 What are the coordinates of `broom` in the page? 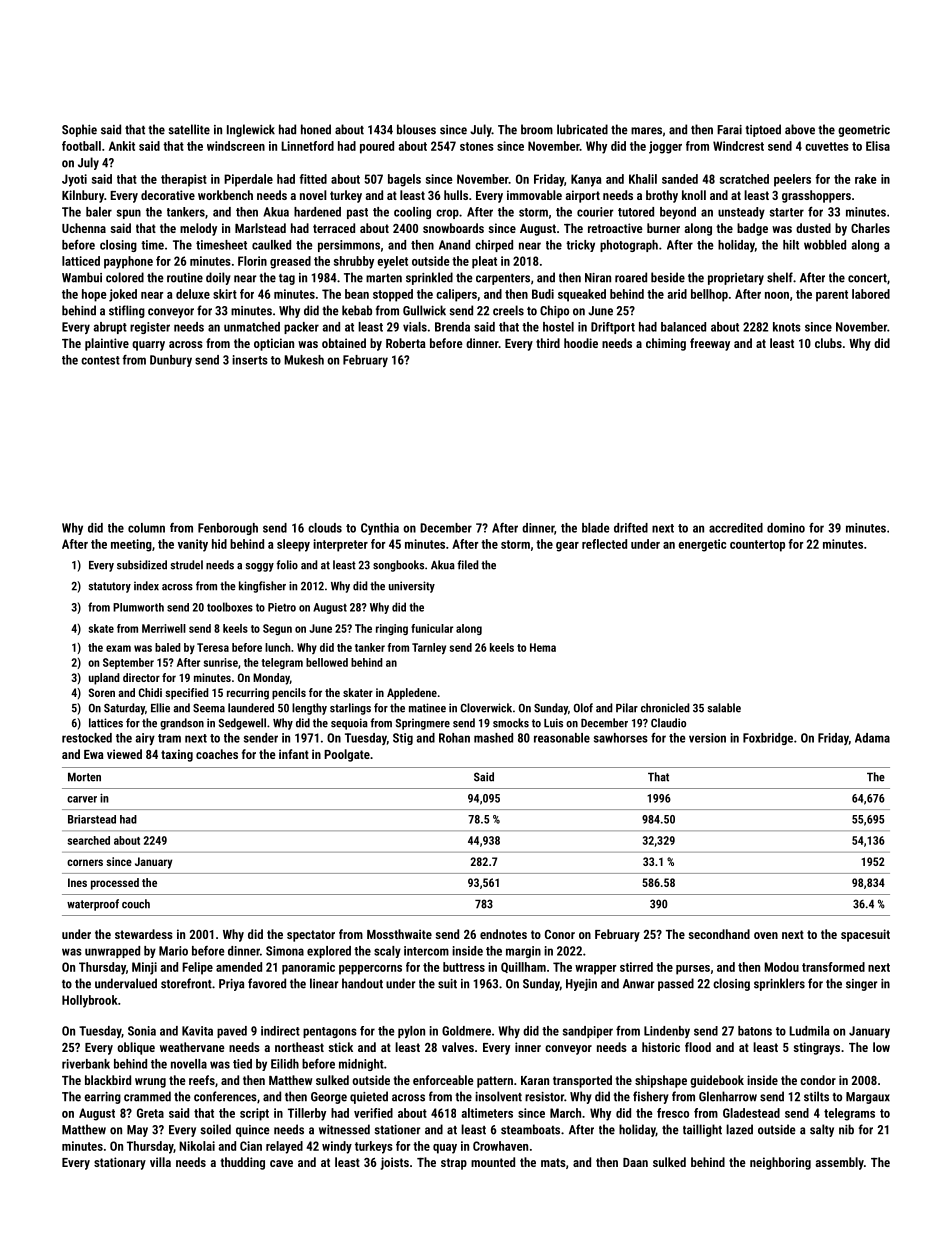 It's located at (537, 129).
